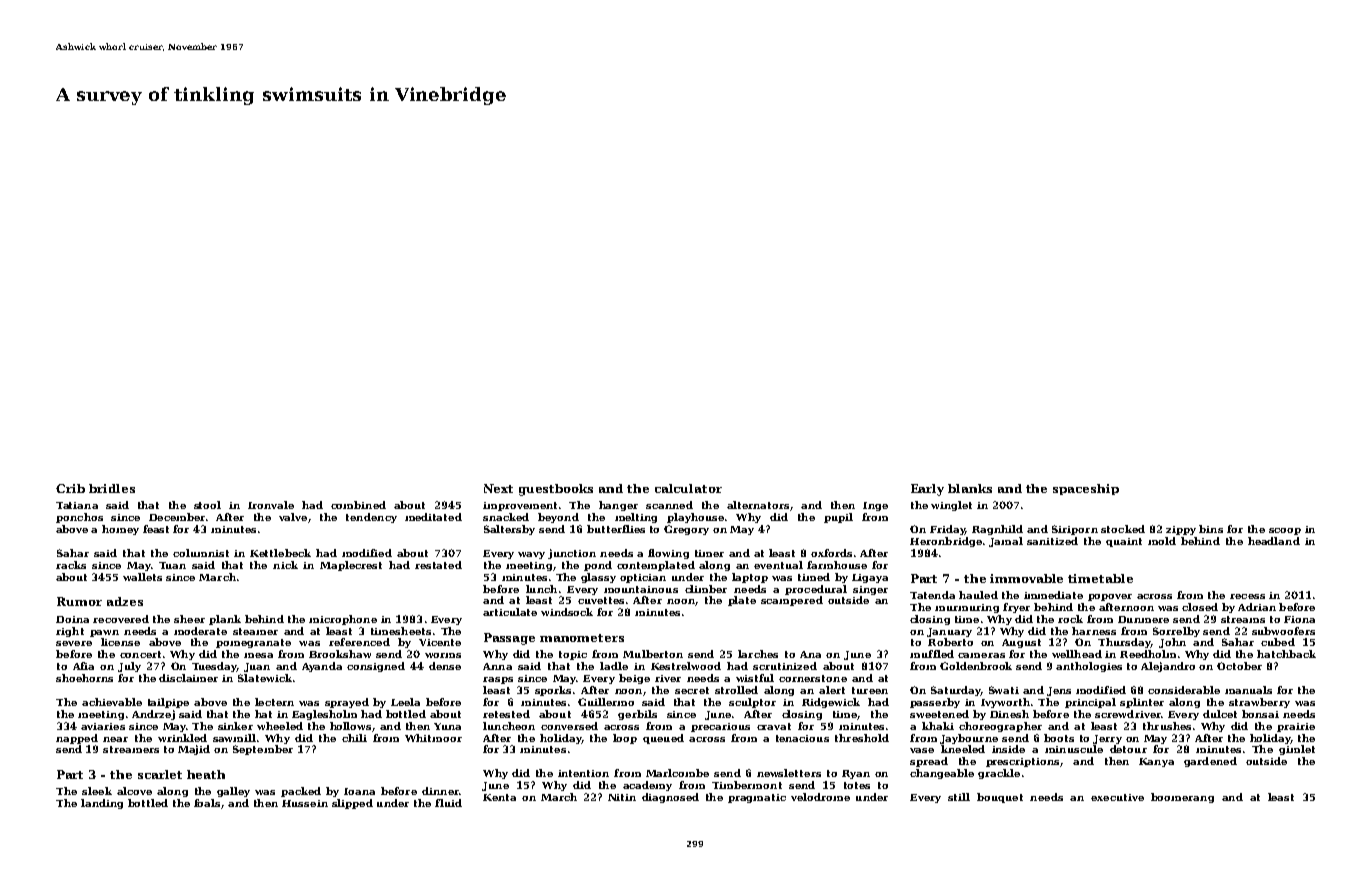 This page has height=887, width=1372. Describe the element at coordinates (77, 505) in the page. I see `Tatiana` at that location.
